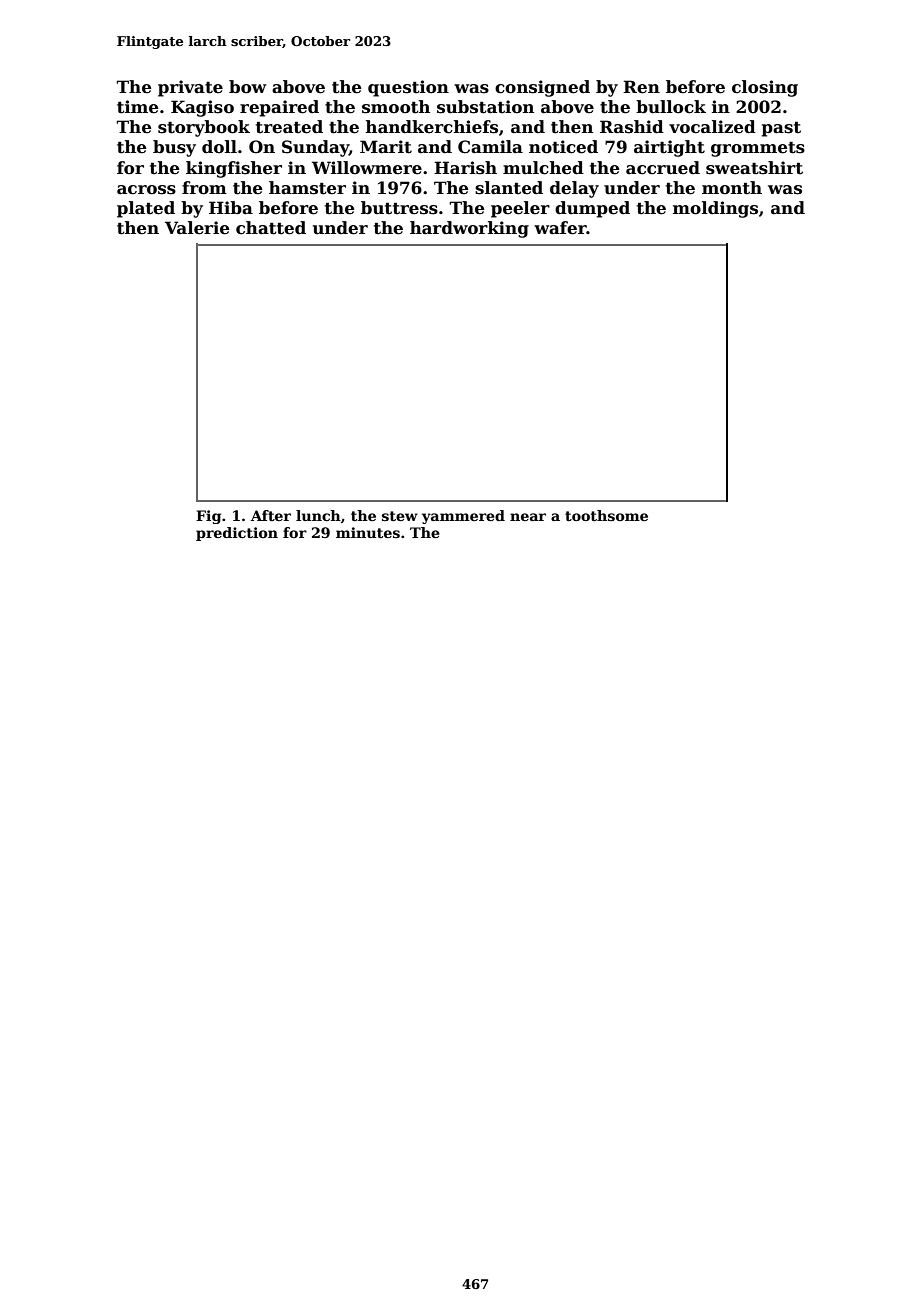 This screenshot has height=1308, width=924. Describe the element at coordinates (248, 87) in the screenshot. I see `bow` at that location.
